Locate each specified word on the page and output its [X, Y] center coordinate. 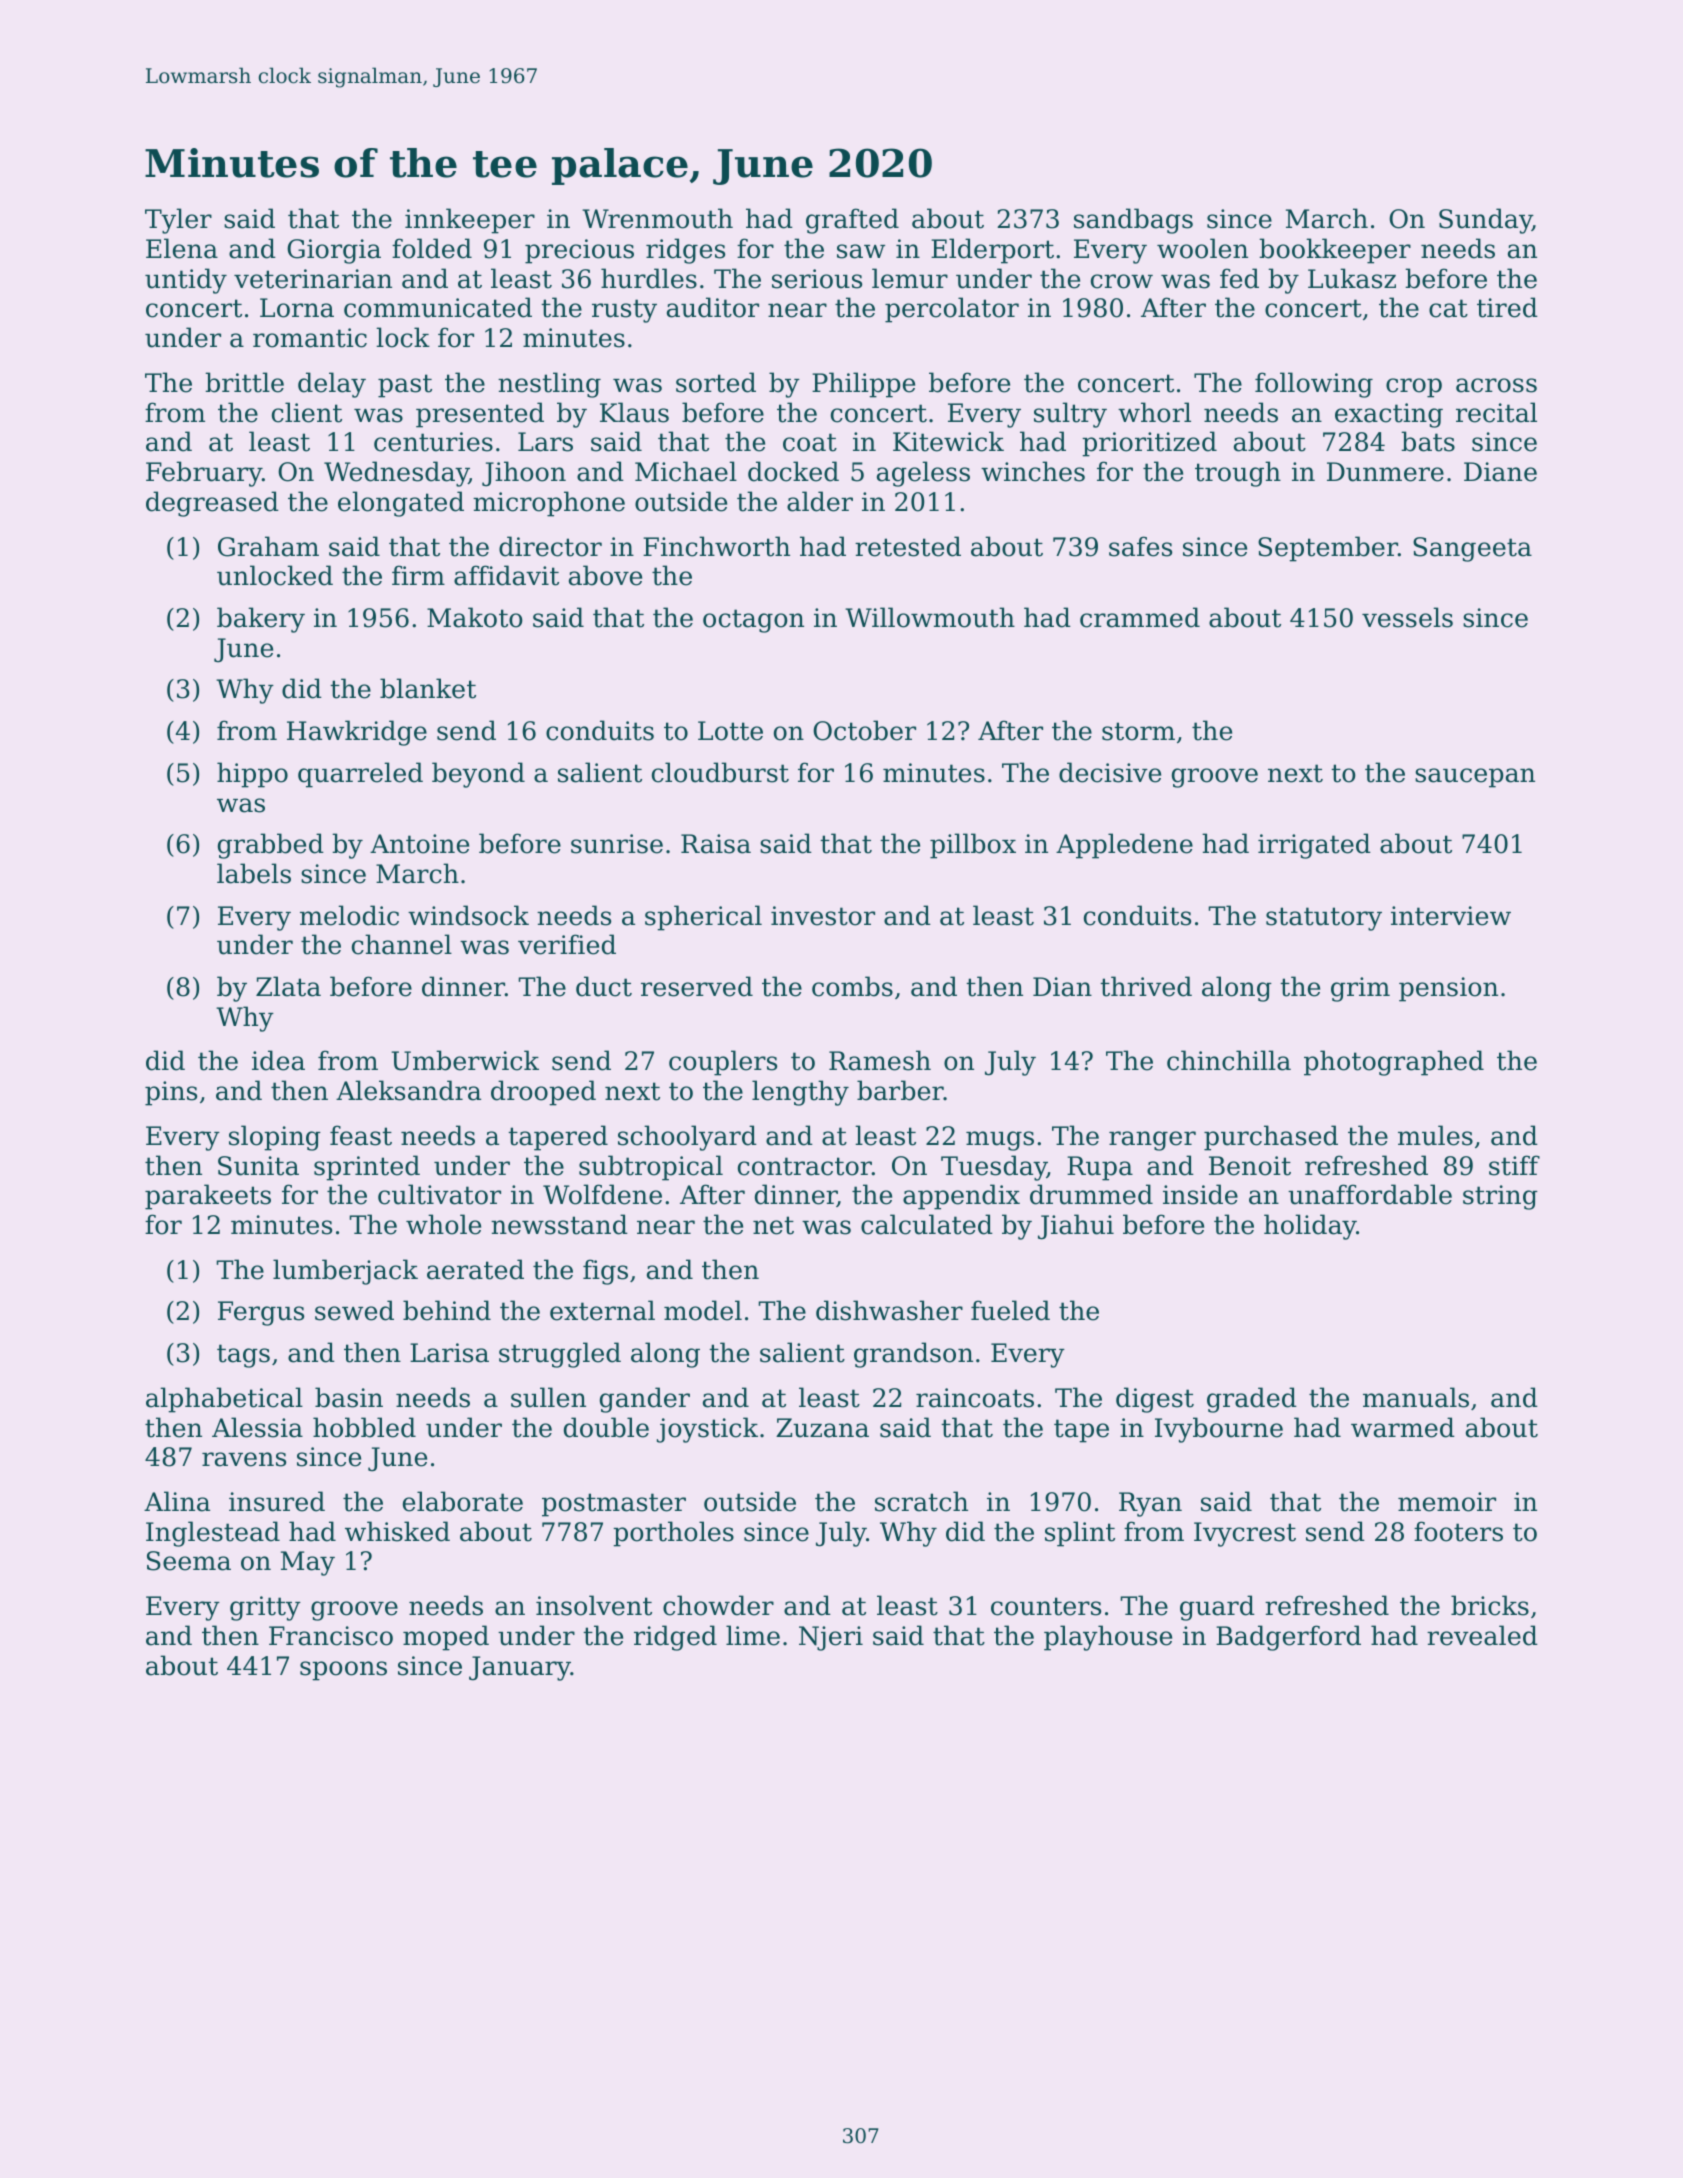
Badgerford [1288, 1638]
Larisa [449, 1353]
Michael [686, 471]
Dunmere [1385, 472]
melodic [349, 915]
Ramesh [880, 1060]
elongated [401, 504]
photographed [1394, 1063]
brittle [244, 382]
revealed [1482, 1635]
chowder [718, 1605]
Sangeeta [1472, 549]
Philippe [863, 385]
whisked [397, 1531]
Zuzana [822, 1428]
